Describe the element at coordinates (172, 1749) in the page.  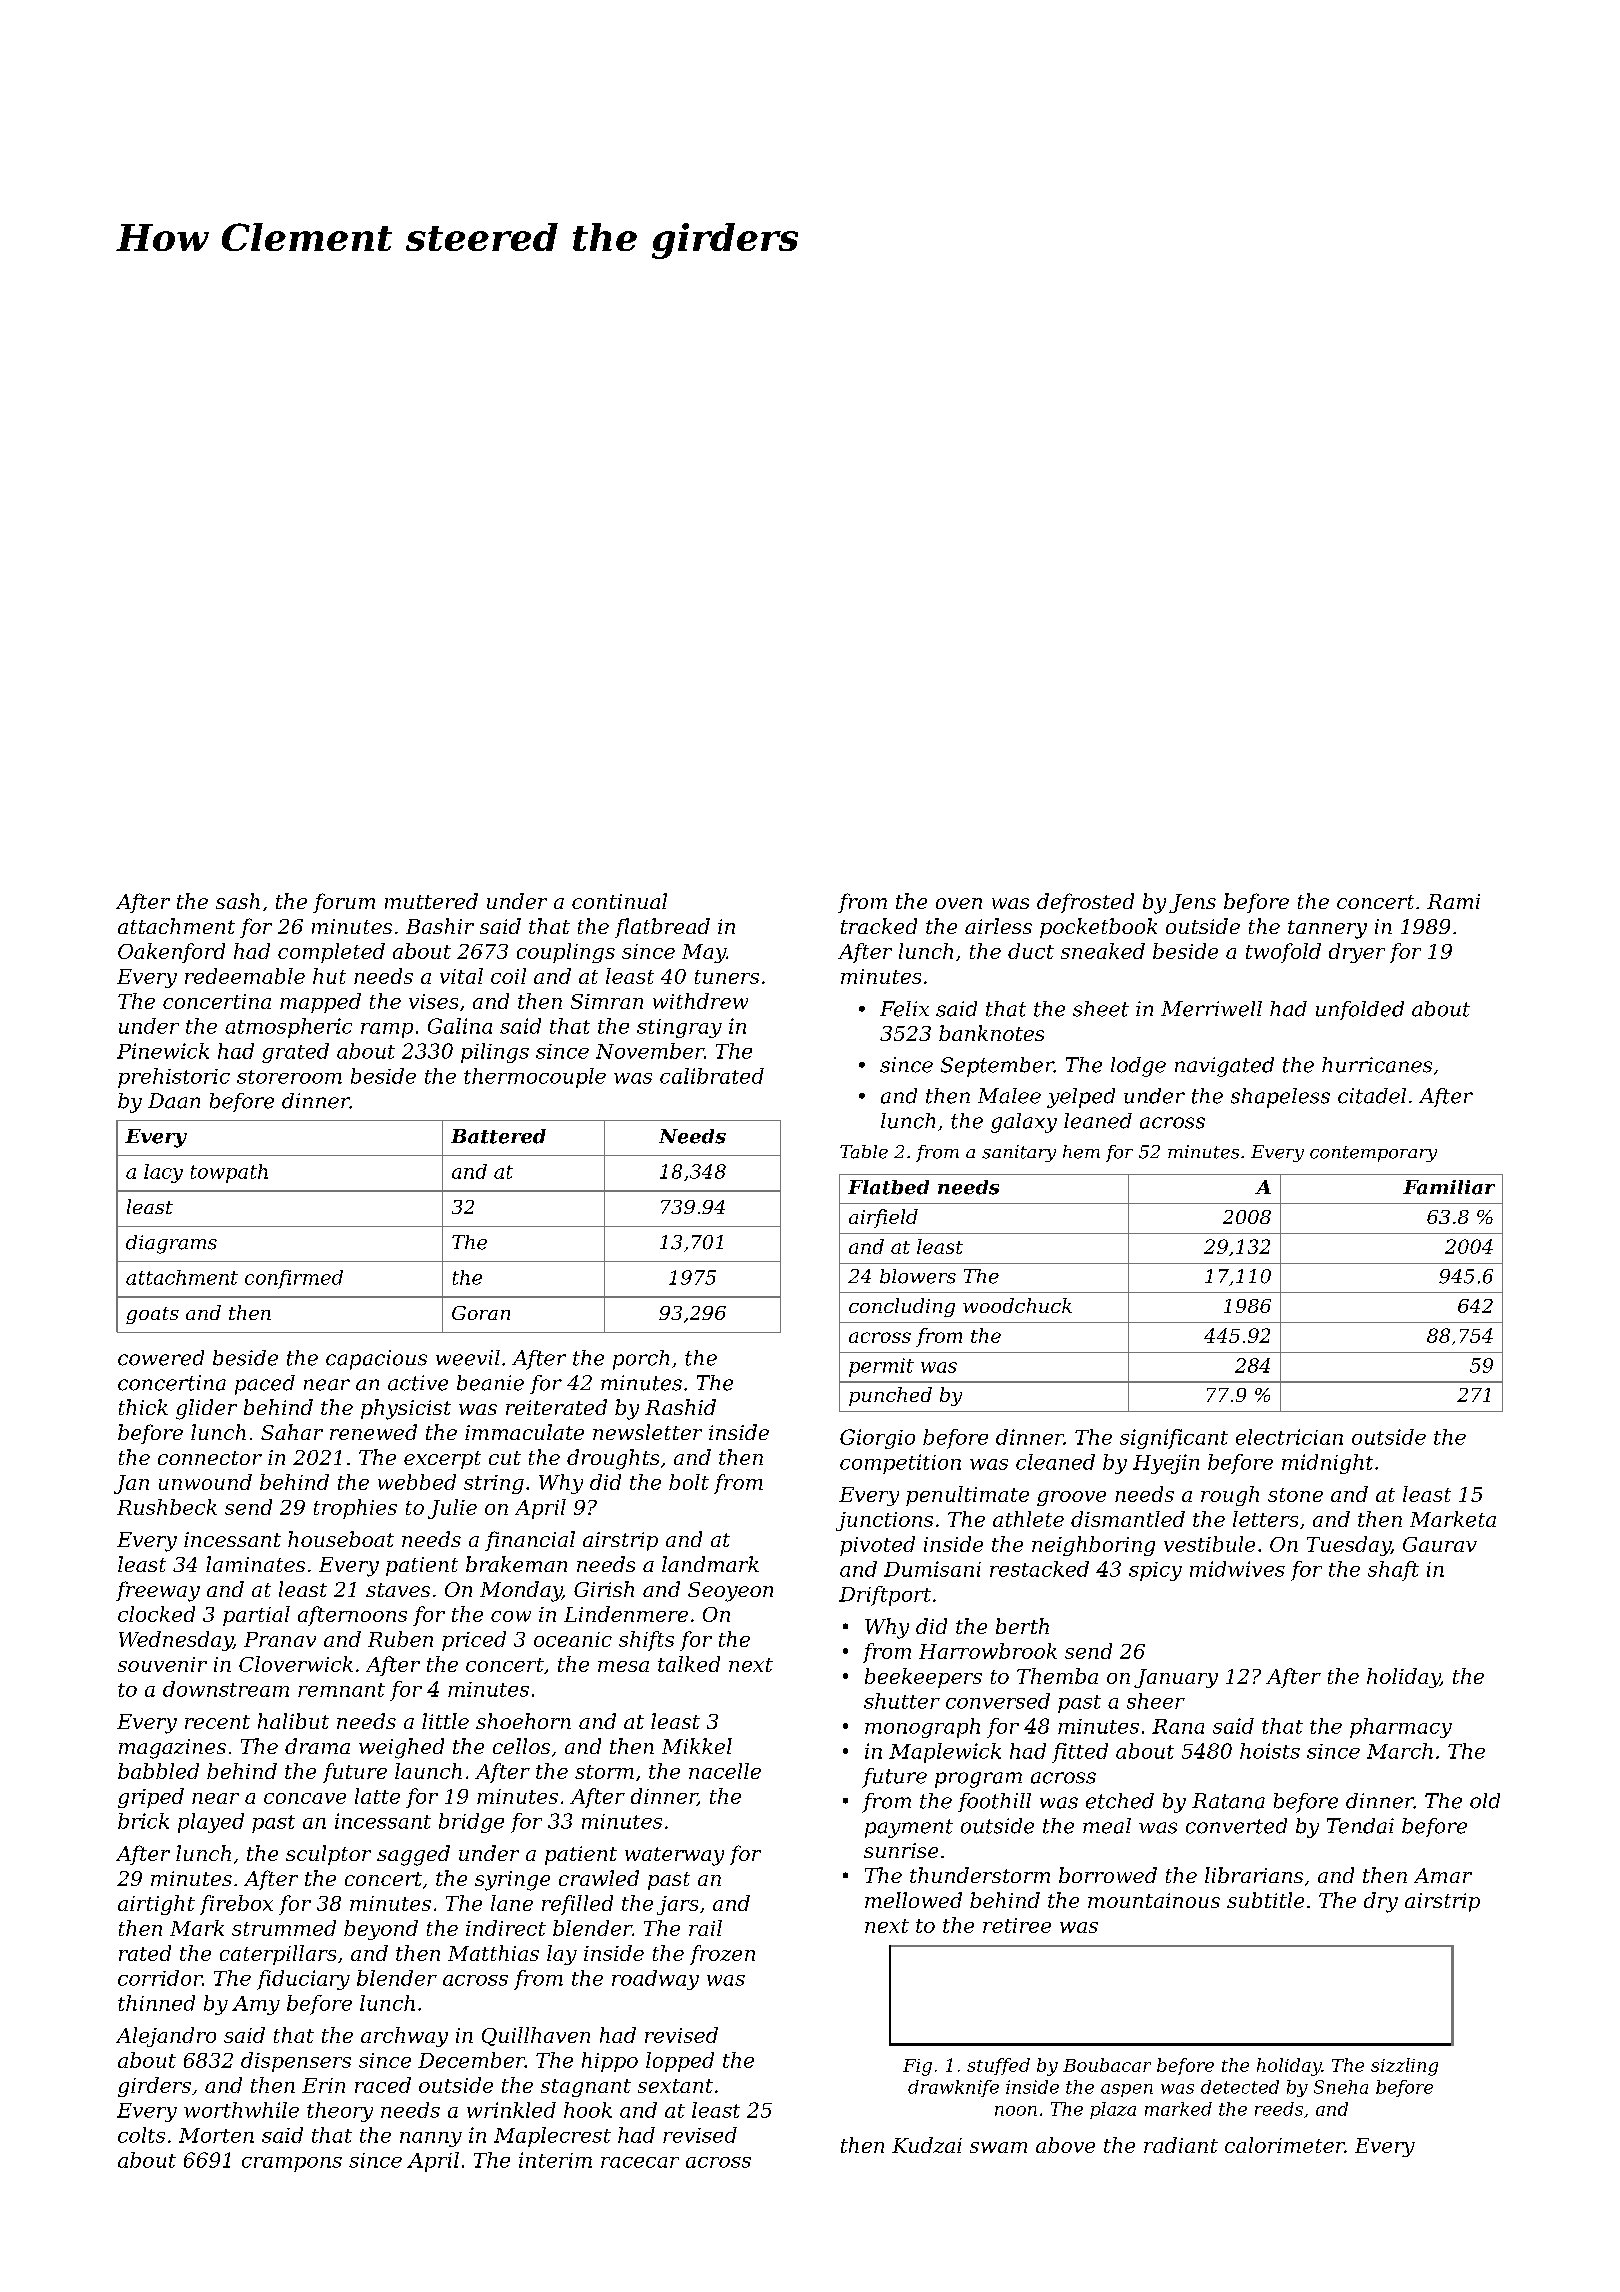
I see `magazines` at that location.
